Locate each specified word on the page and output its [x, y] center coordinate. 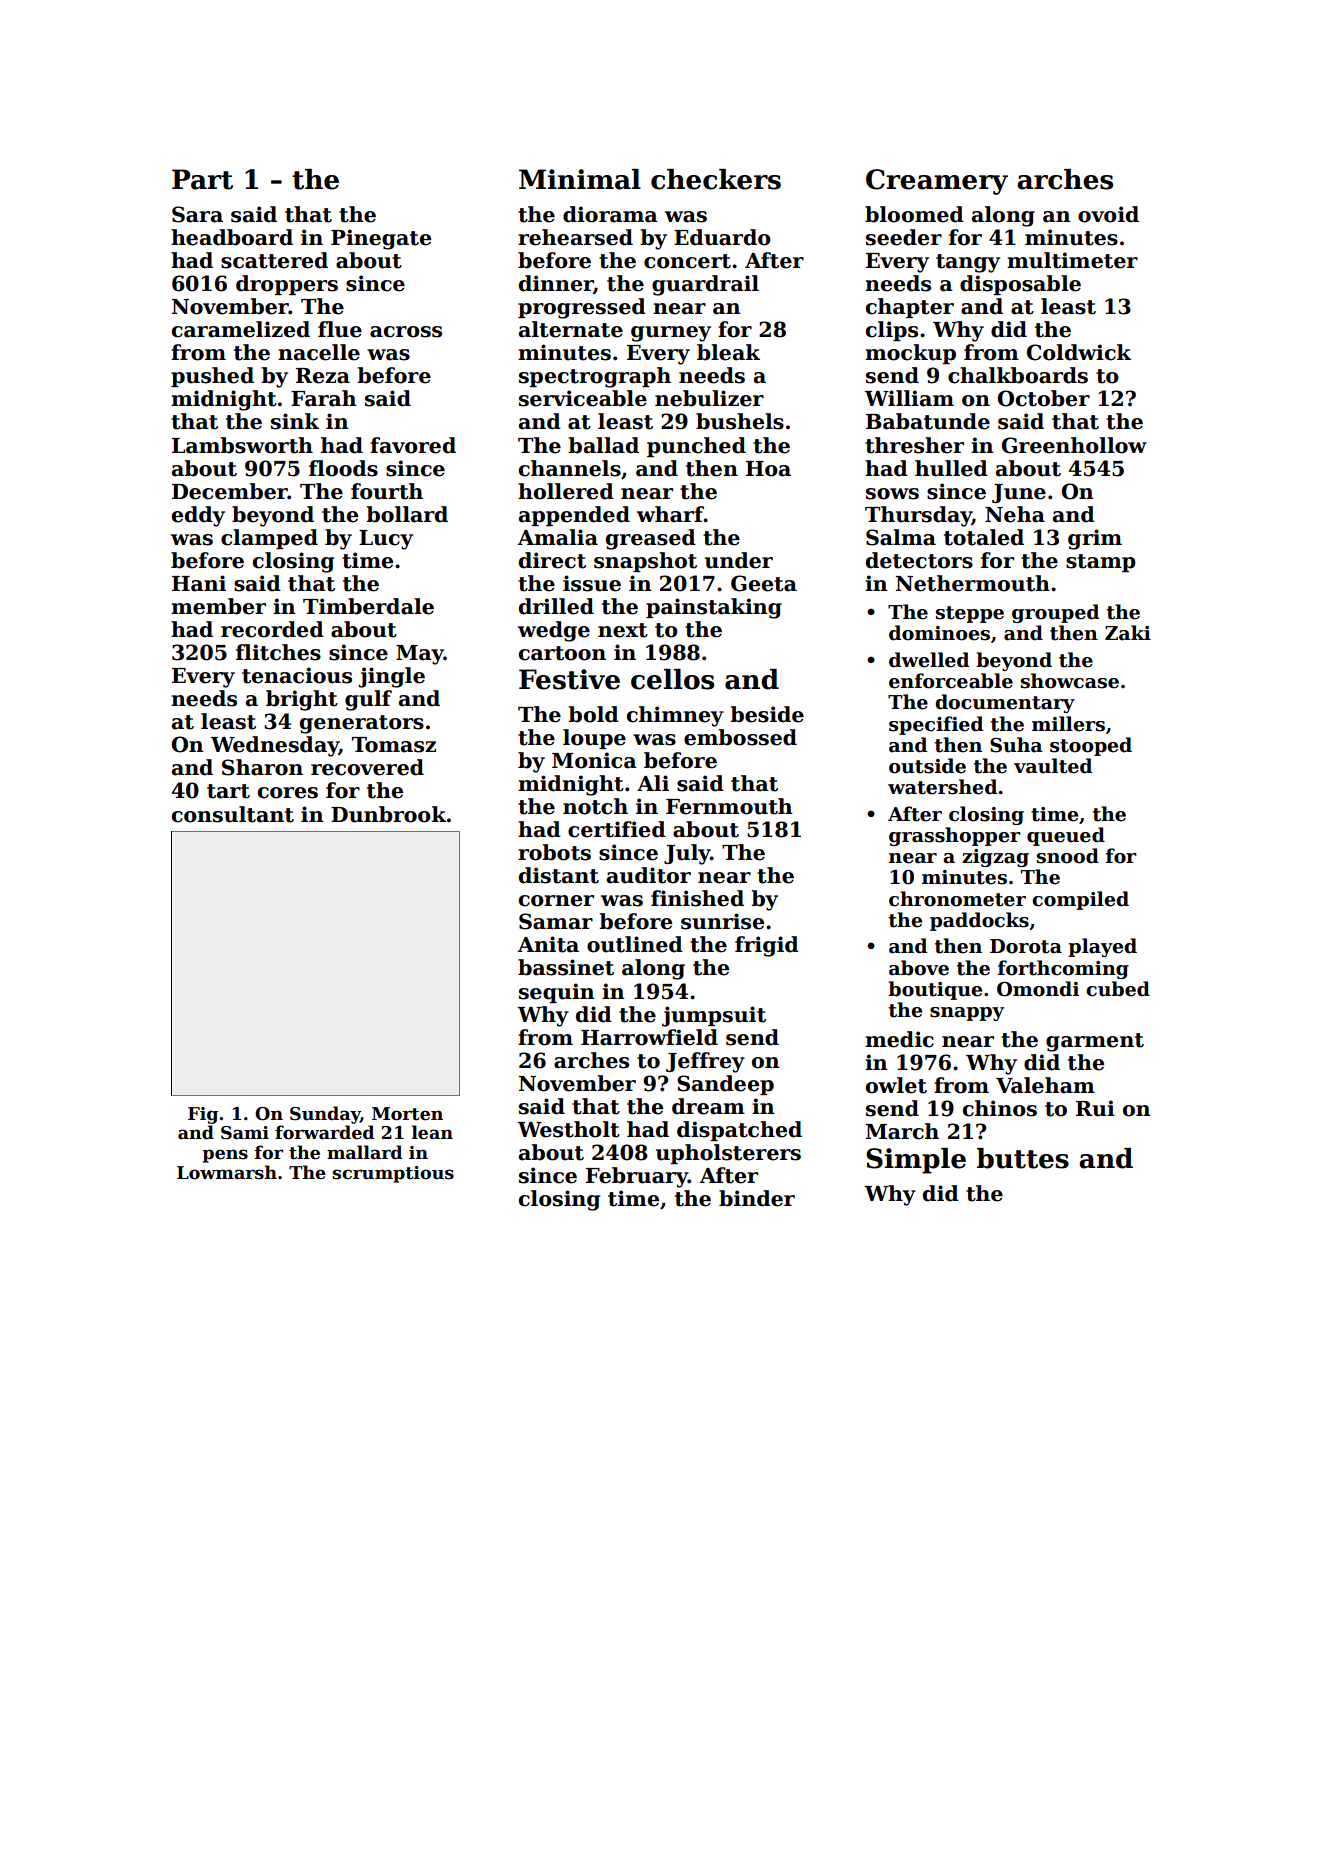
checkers [716, 179]
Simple [916, 1161]
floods [343, 468]
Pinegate [381, 239]
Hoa [768, 469]
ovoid [1108, 214]
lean [432, 1132]
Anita [548, 944]
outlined [635, 944]
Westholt [568, 1129]
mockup [910, 354]
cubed [1118, 989]
